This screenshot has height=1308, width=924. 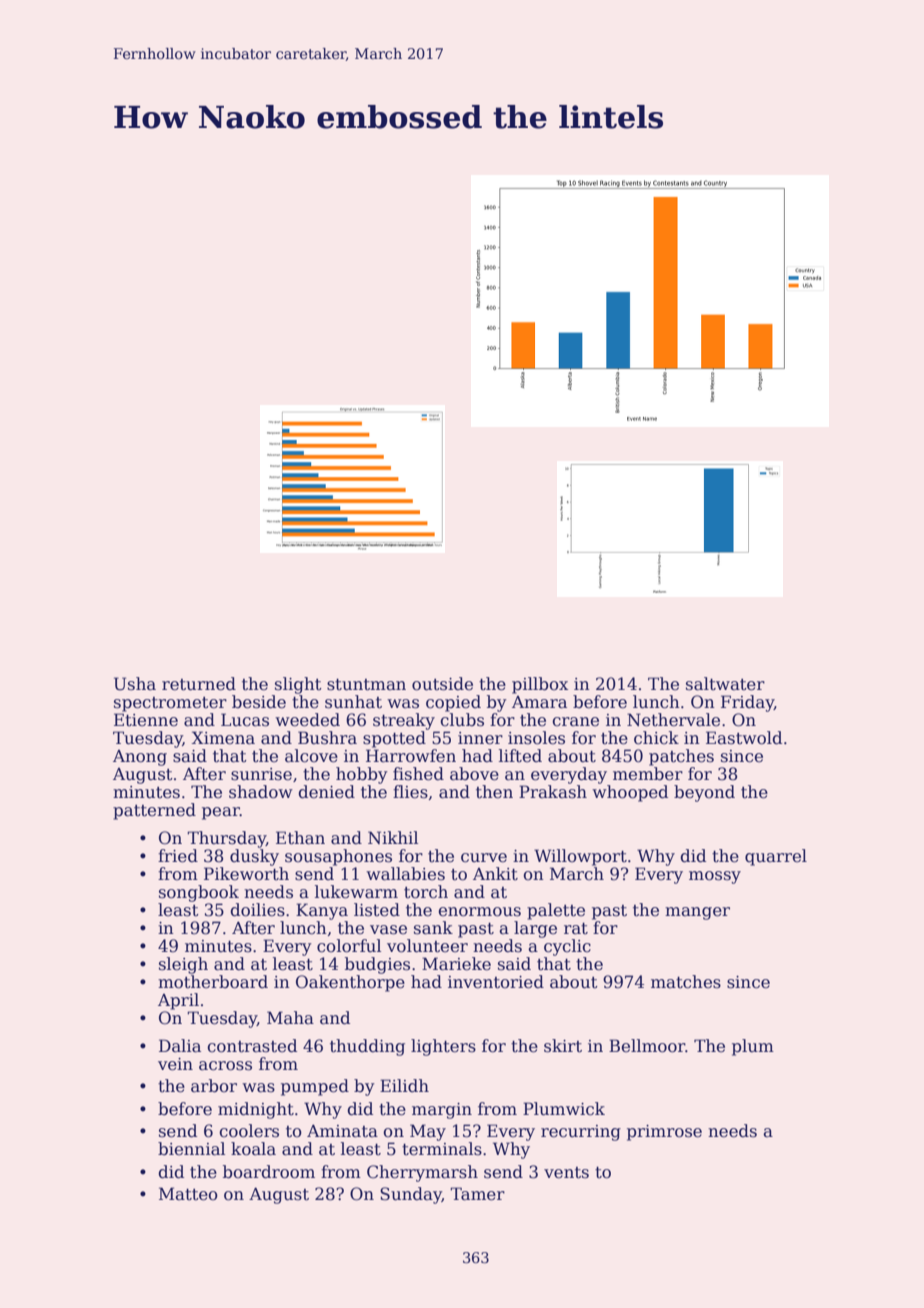 What do you see at coordinates (520, 756) in the screenshot?
I see `lifted` at bounding box center [520, 756].
